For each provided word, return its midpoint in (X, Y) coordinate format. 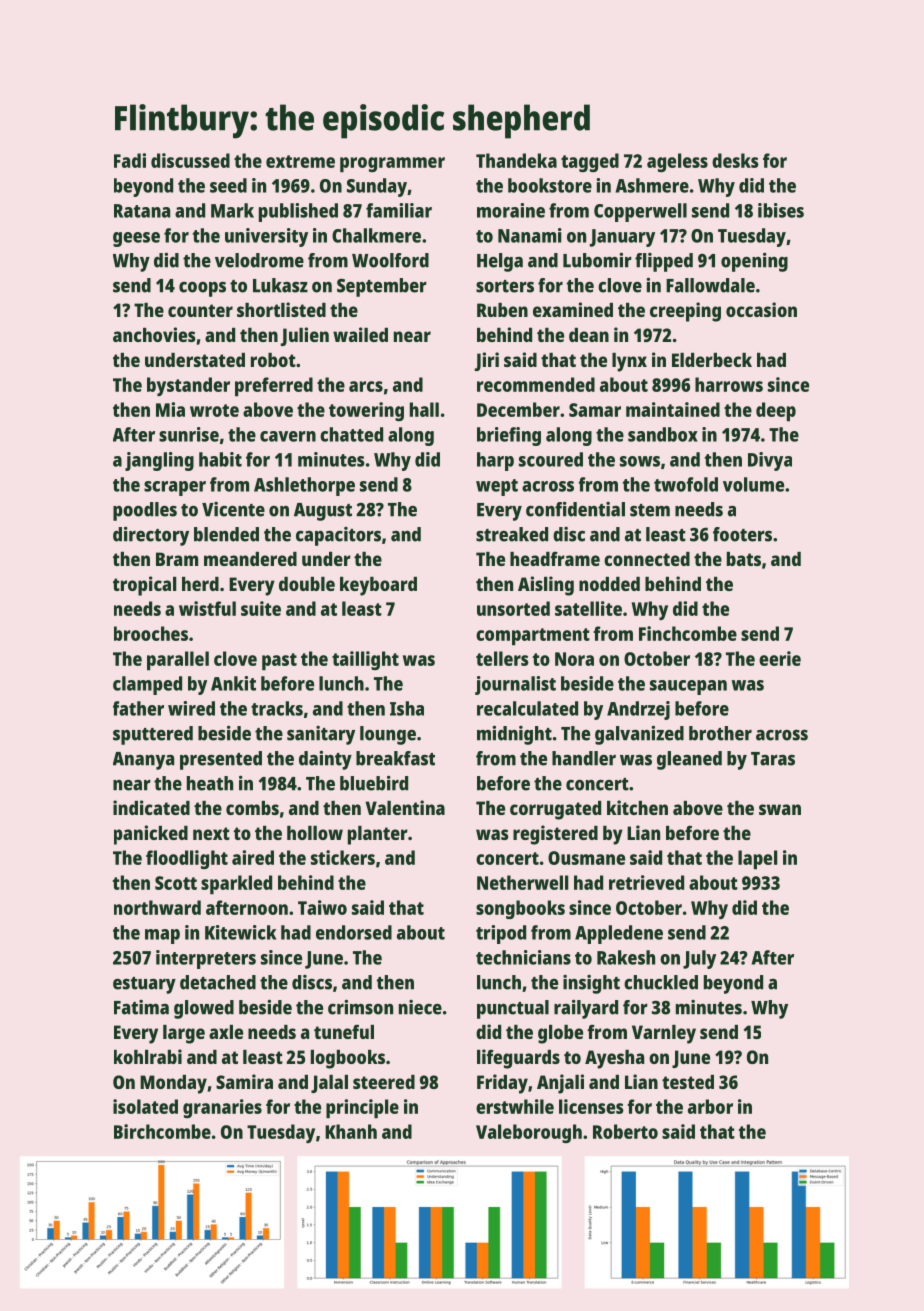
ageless (677, 162)
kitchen (637, 807)
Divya (770, 461)
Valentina (405, 807)
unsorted (513, 608)
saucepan (688, 687)
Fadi (130, 160)
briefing (509, 436)
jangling (159, 461)
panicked (151, 835)
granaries (222, 1108)
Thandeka (516, 160)
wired (191, 708)
